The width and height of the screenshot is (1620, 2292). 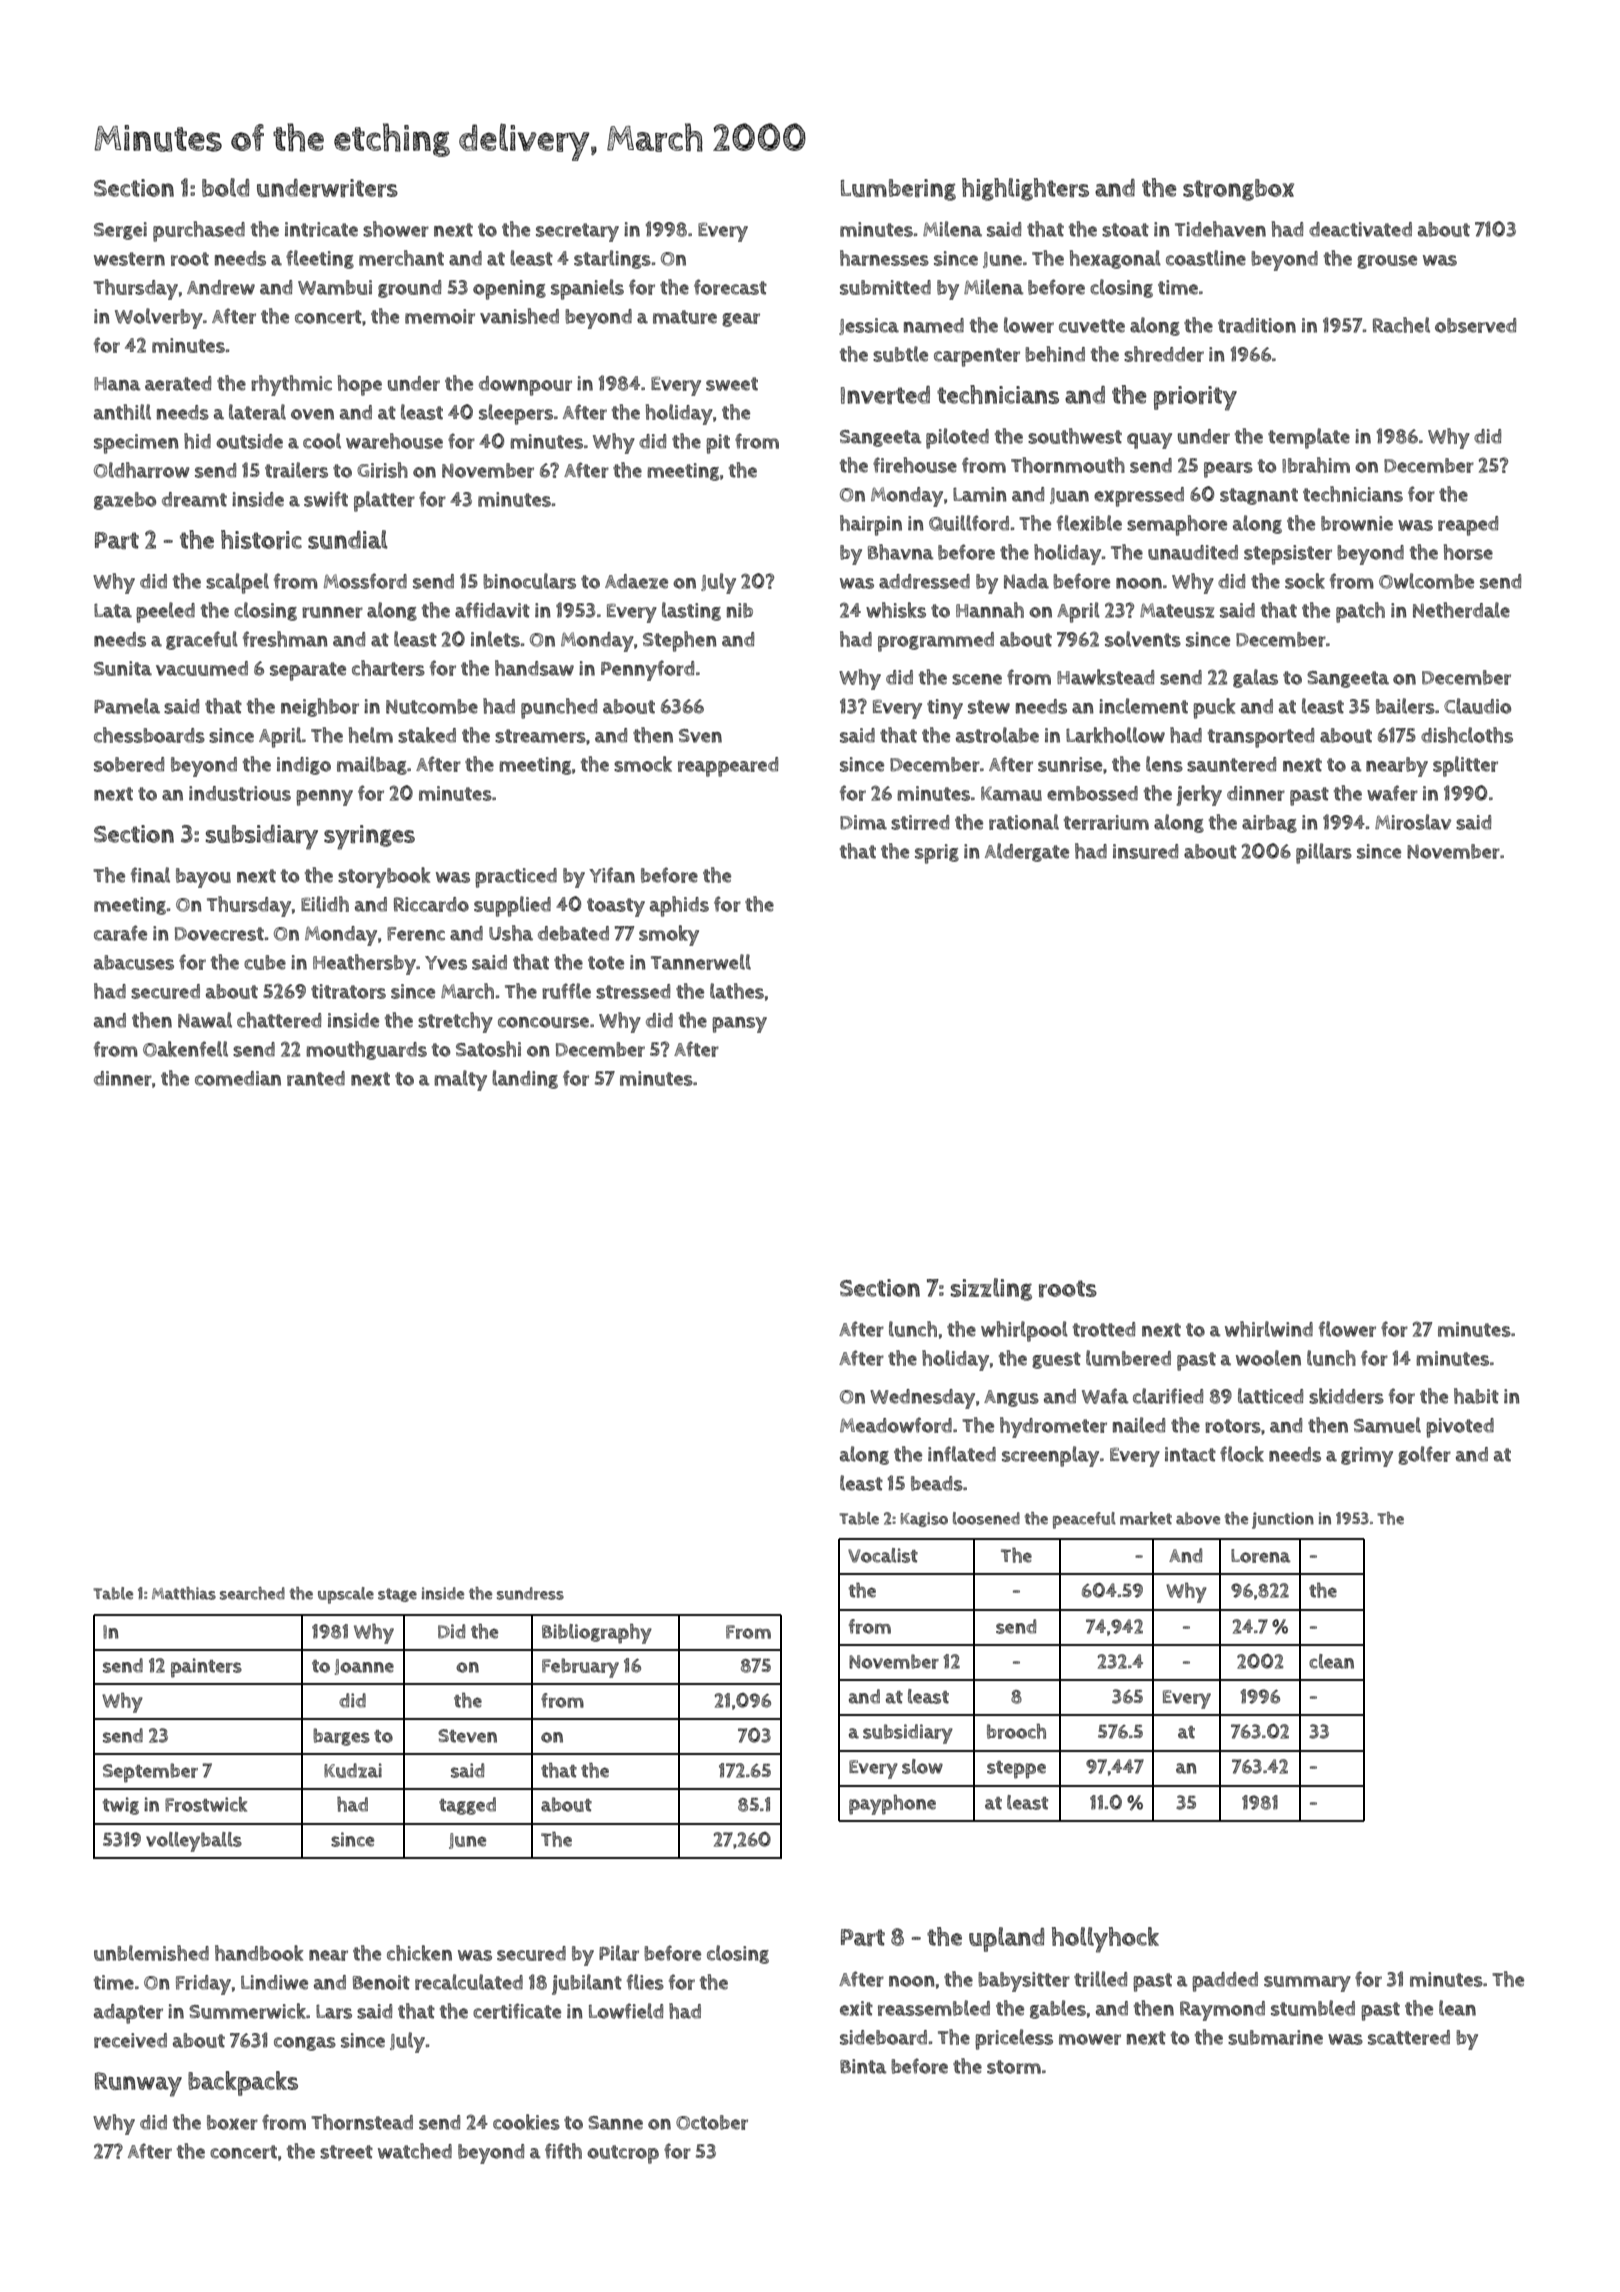 What do you see at coordinates (934, 2008) in the screenshot?
I see `reassembled` at bounding box center [934, 2008].
